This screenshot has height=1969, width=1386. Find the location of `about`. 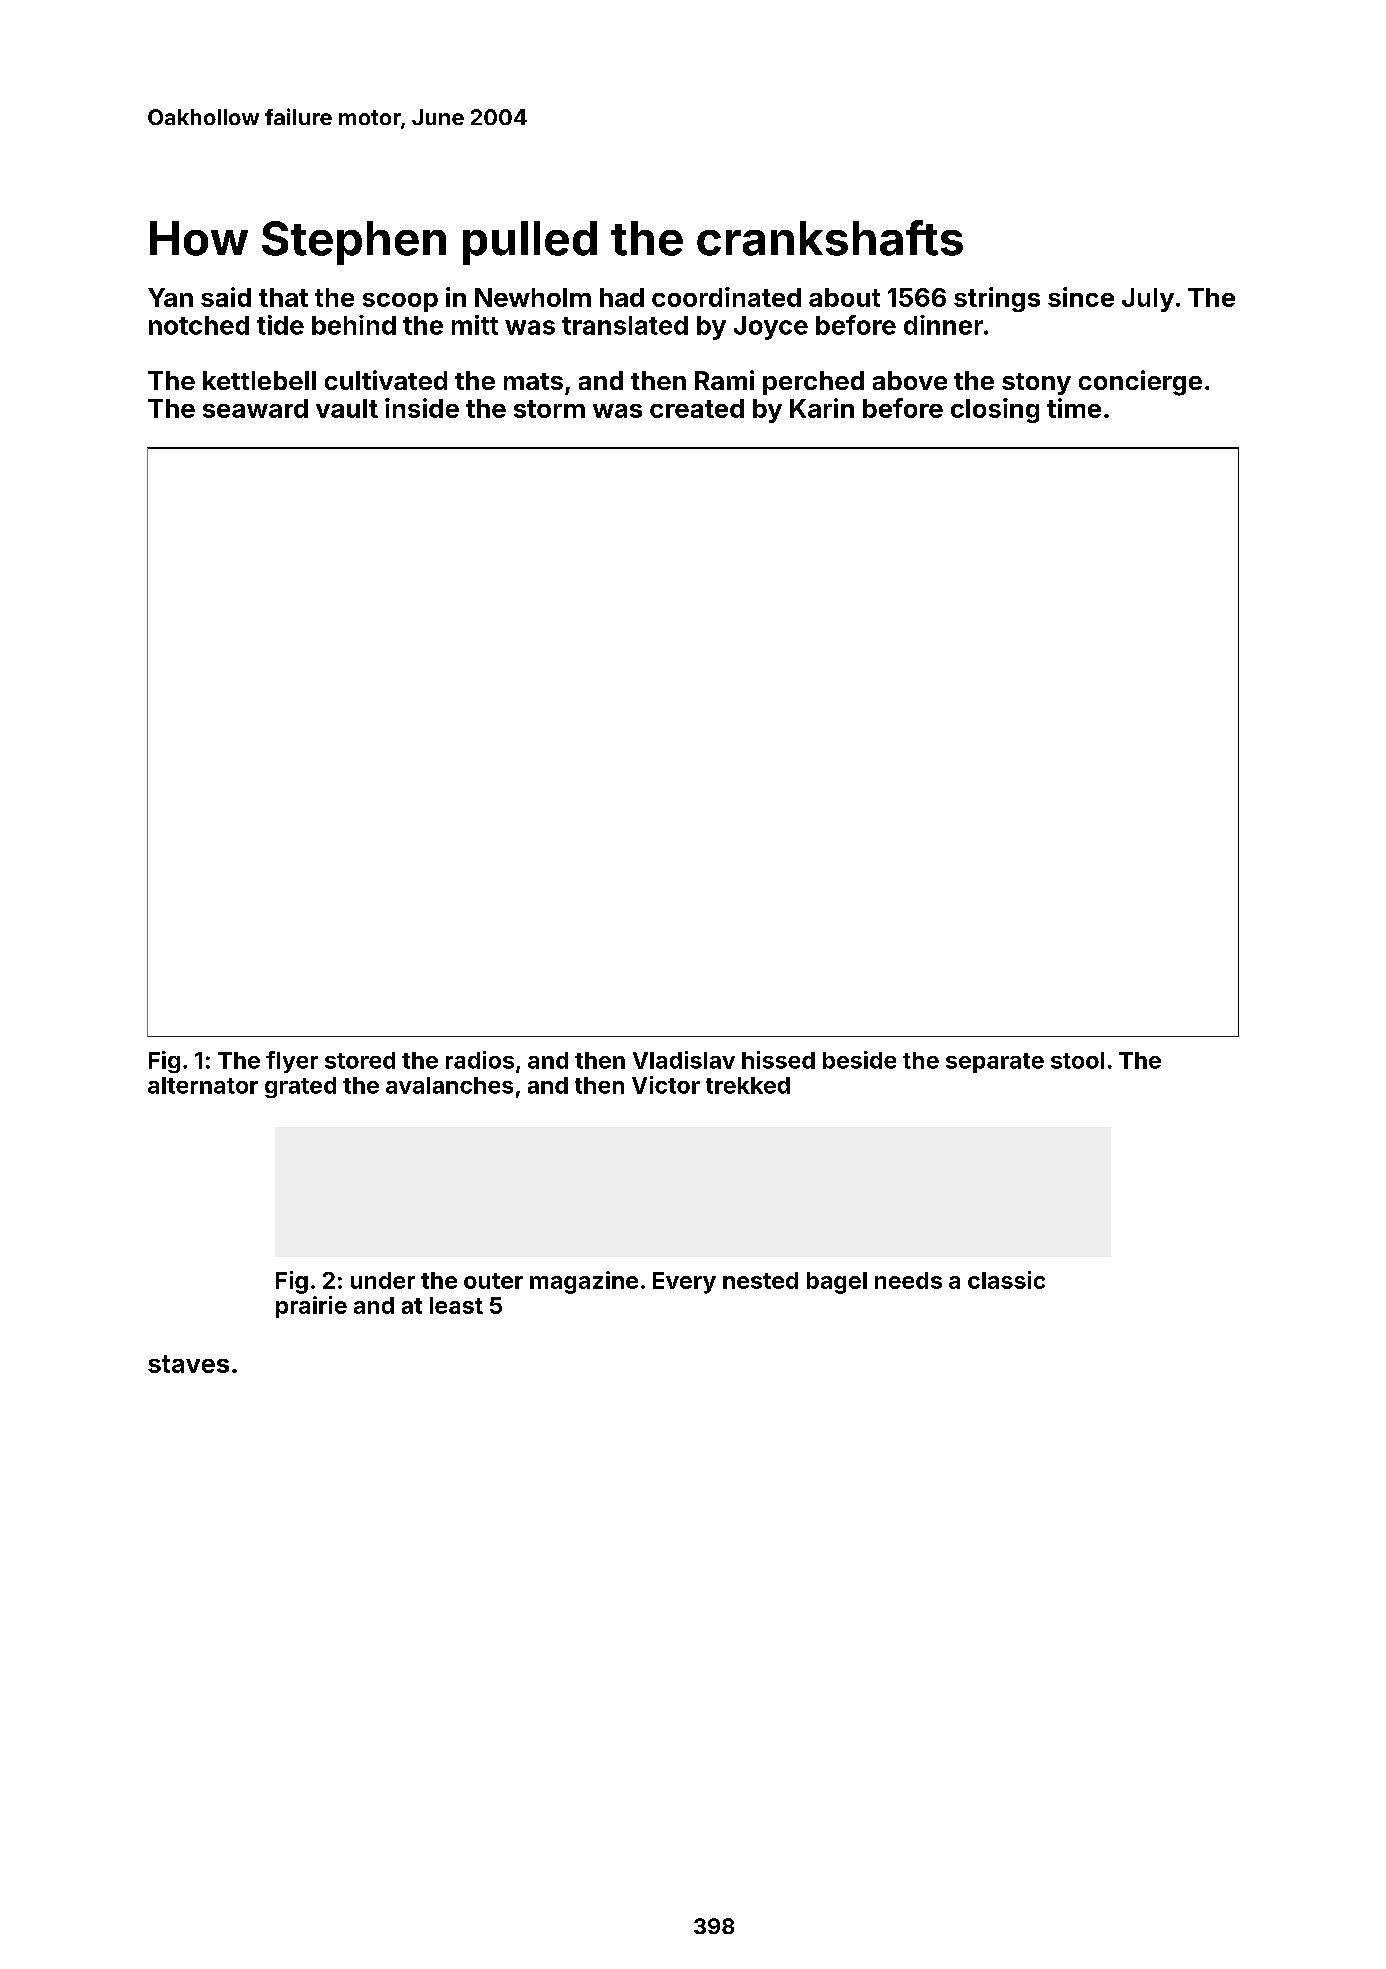

about is located at coordinates (844, 297).
